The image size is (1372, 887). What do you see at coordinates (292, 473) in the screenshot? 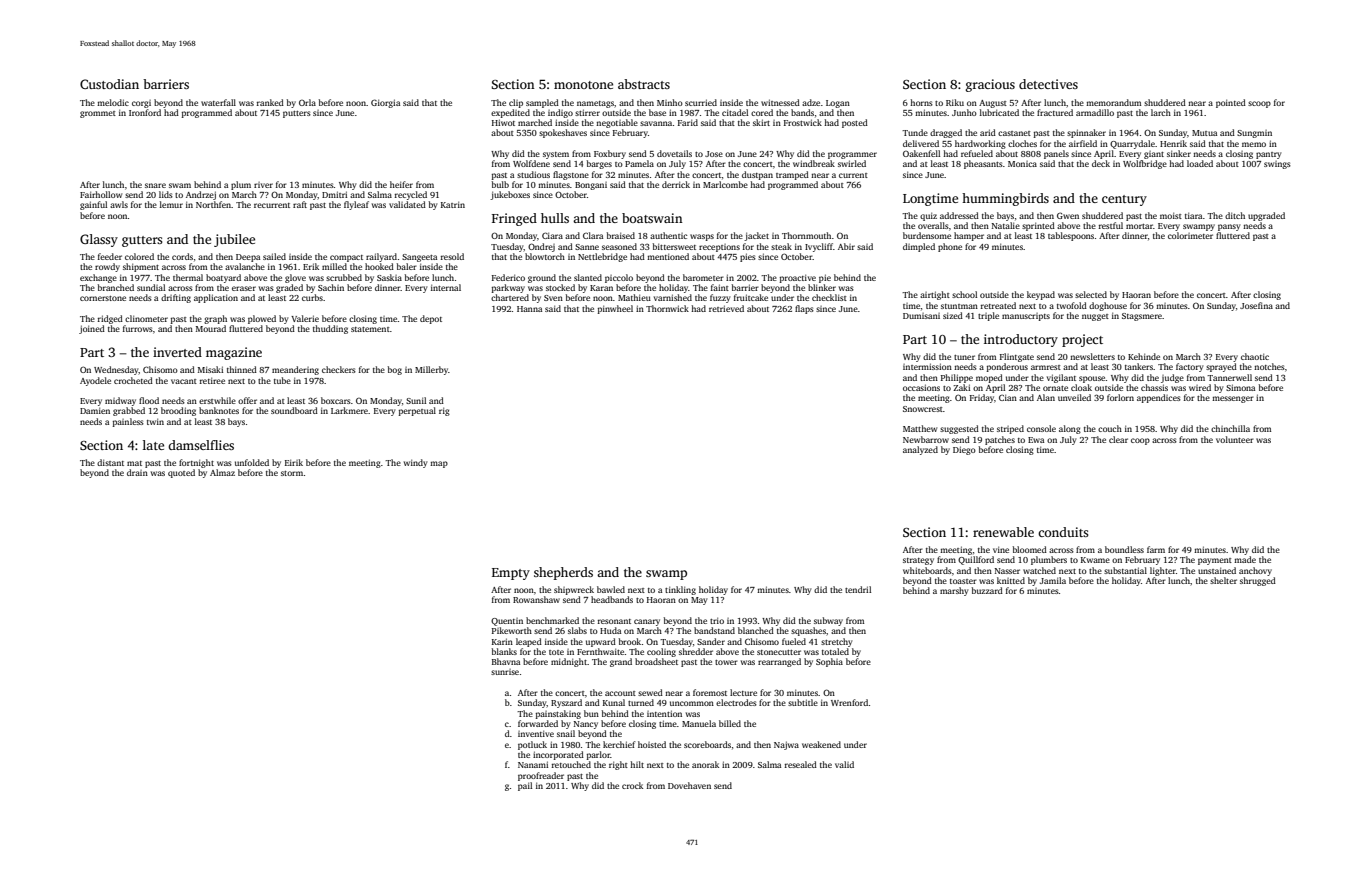
I see `storm` at bounding box center [292, 473].
